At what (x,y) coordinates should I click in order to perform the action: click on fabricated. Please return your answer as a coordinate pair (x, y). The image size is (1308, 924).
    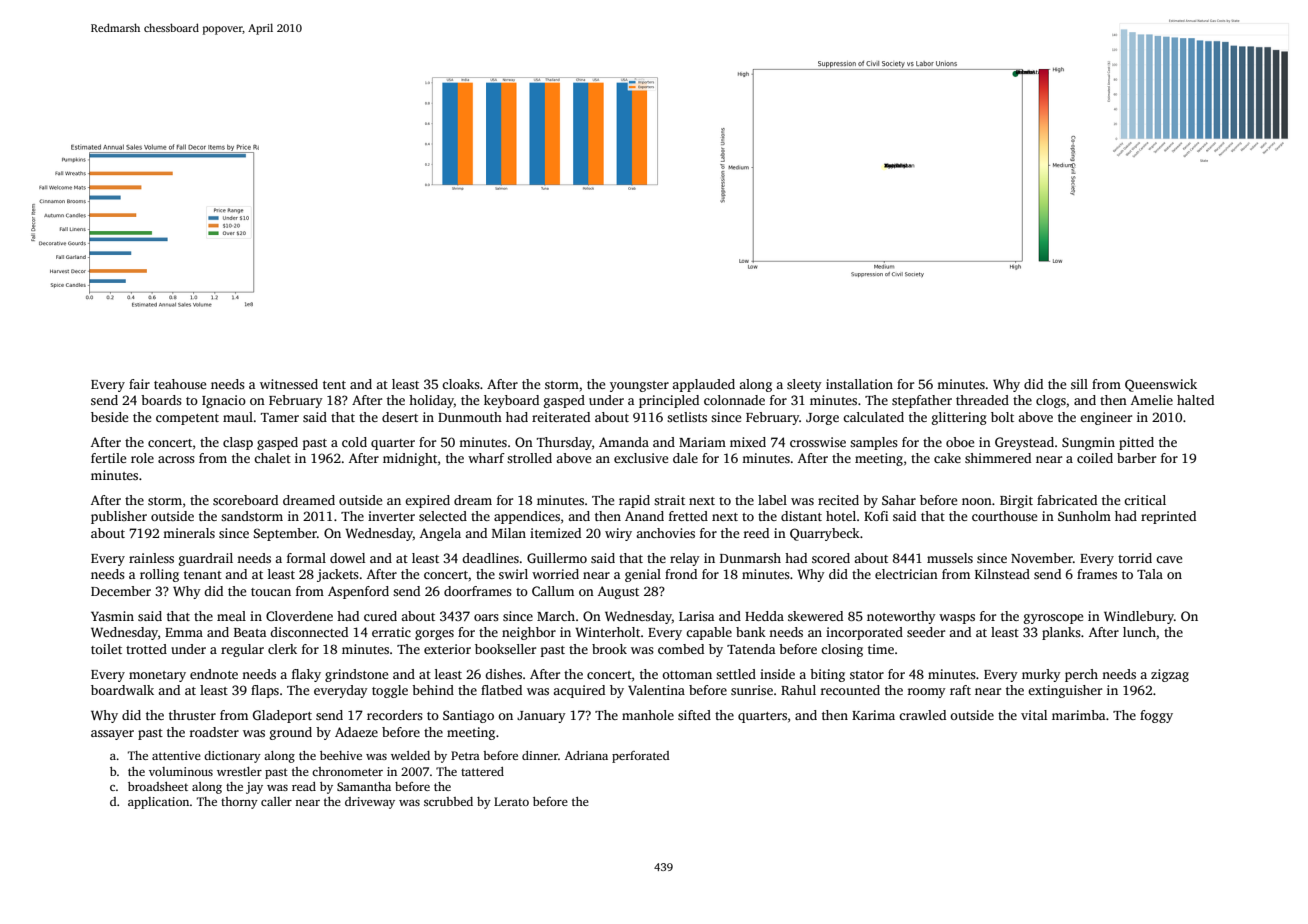
    Looking at the image, I should click on (1067, 500).
